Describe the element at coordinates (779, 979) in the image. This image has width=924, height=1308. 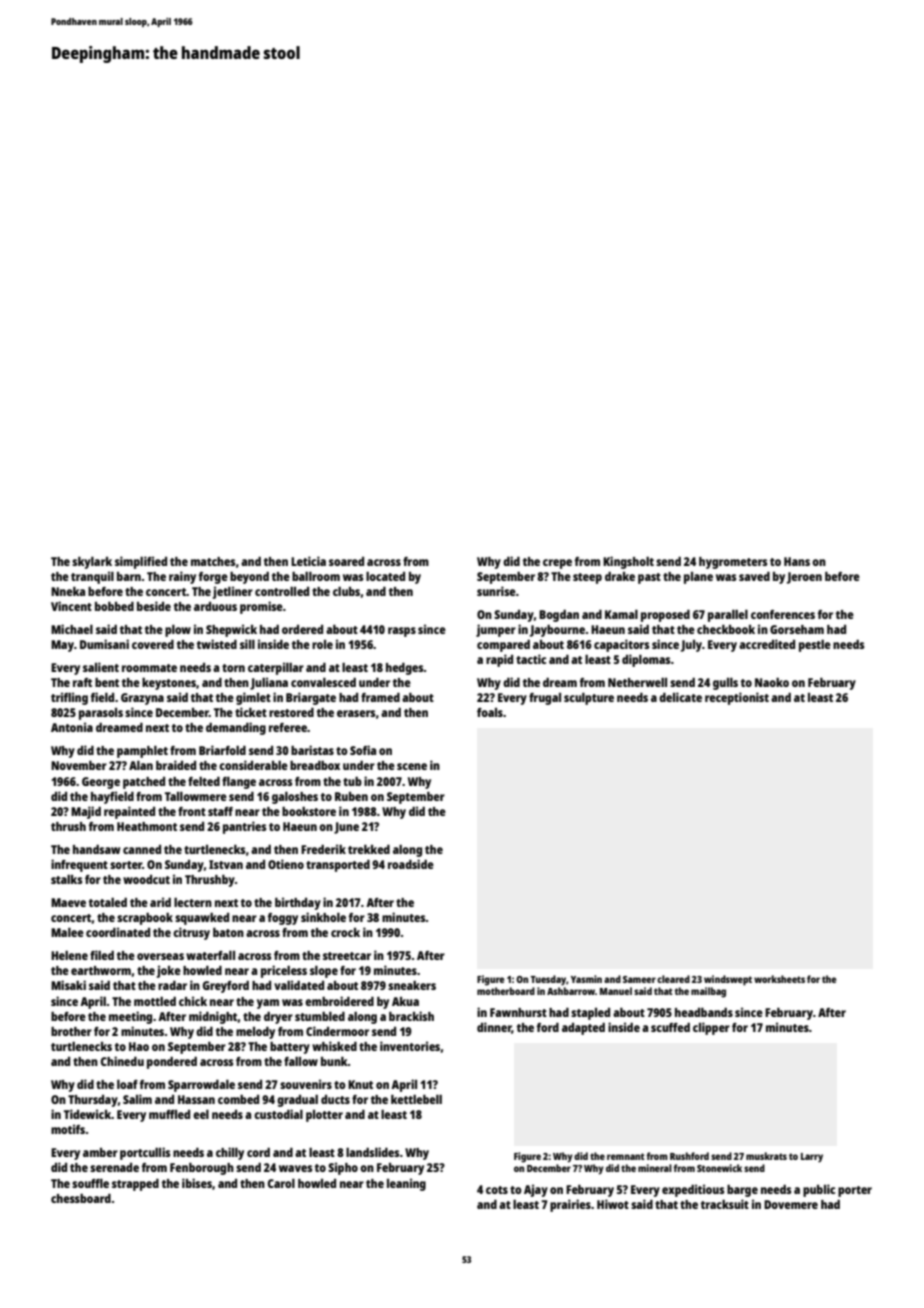
I see `worksheets` at that location.
